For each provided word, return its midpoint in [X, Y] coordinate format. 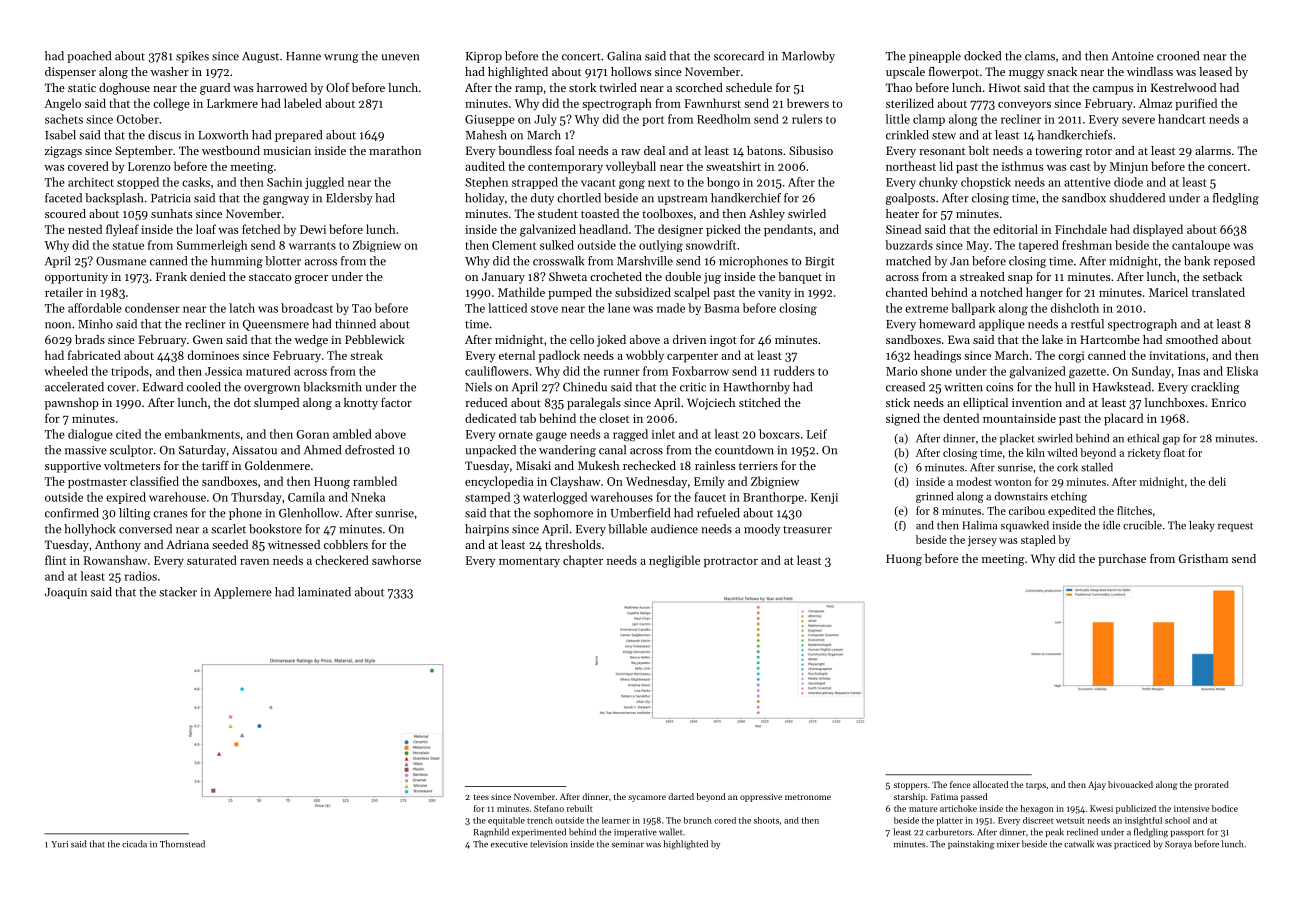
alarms [1213, 150]
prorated [1212, 785]
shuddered [1137, 198]
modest [974, 481]
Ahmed [322, 450]
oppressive [761, 798]
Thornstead [182, 844]
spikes [192, 57]
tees [481, 797]
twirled [618, 87]
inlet [663, 434]
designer [680, 230]
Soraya [1178, 845]
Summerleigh [212, 246]
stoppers [910, 786]
